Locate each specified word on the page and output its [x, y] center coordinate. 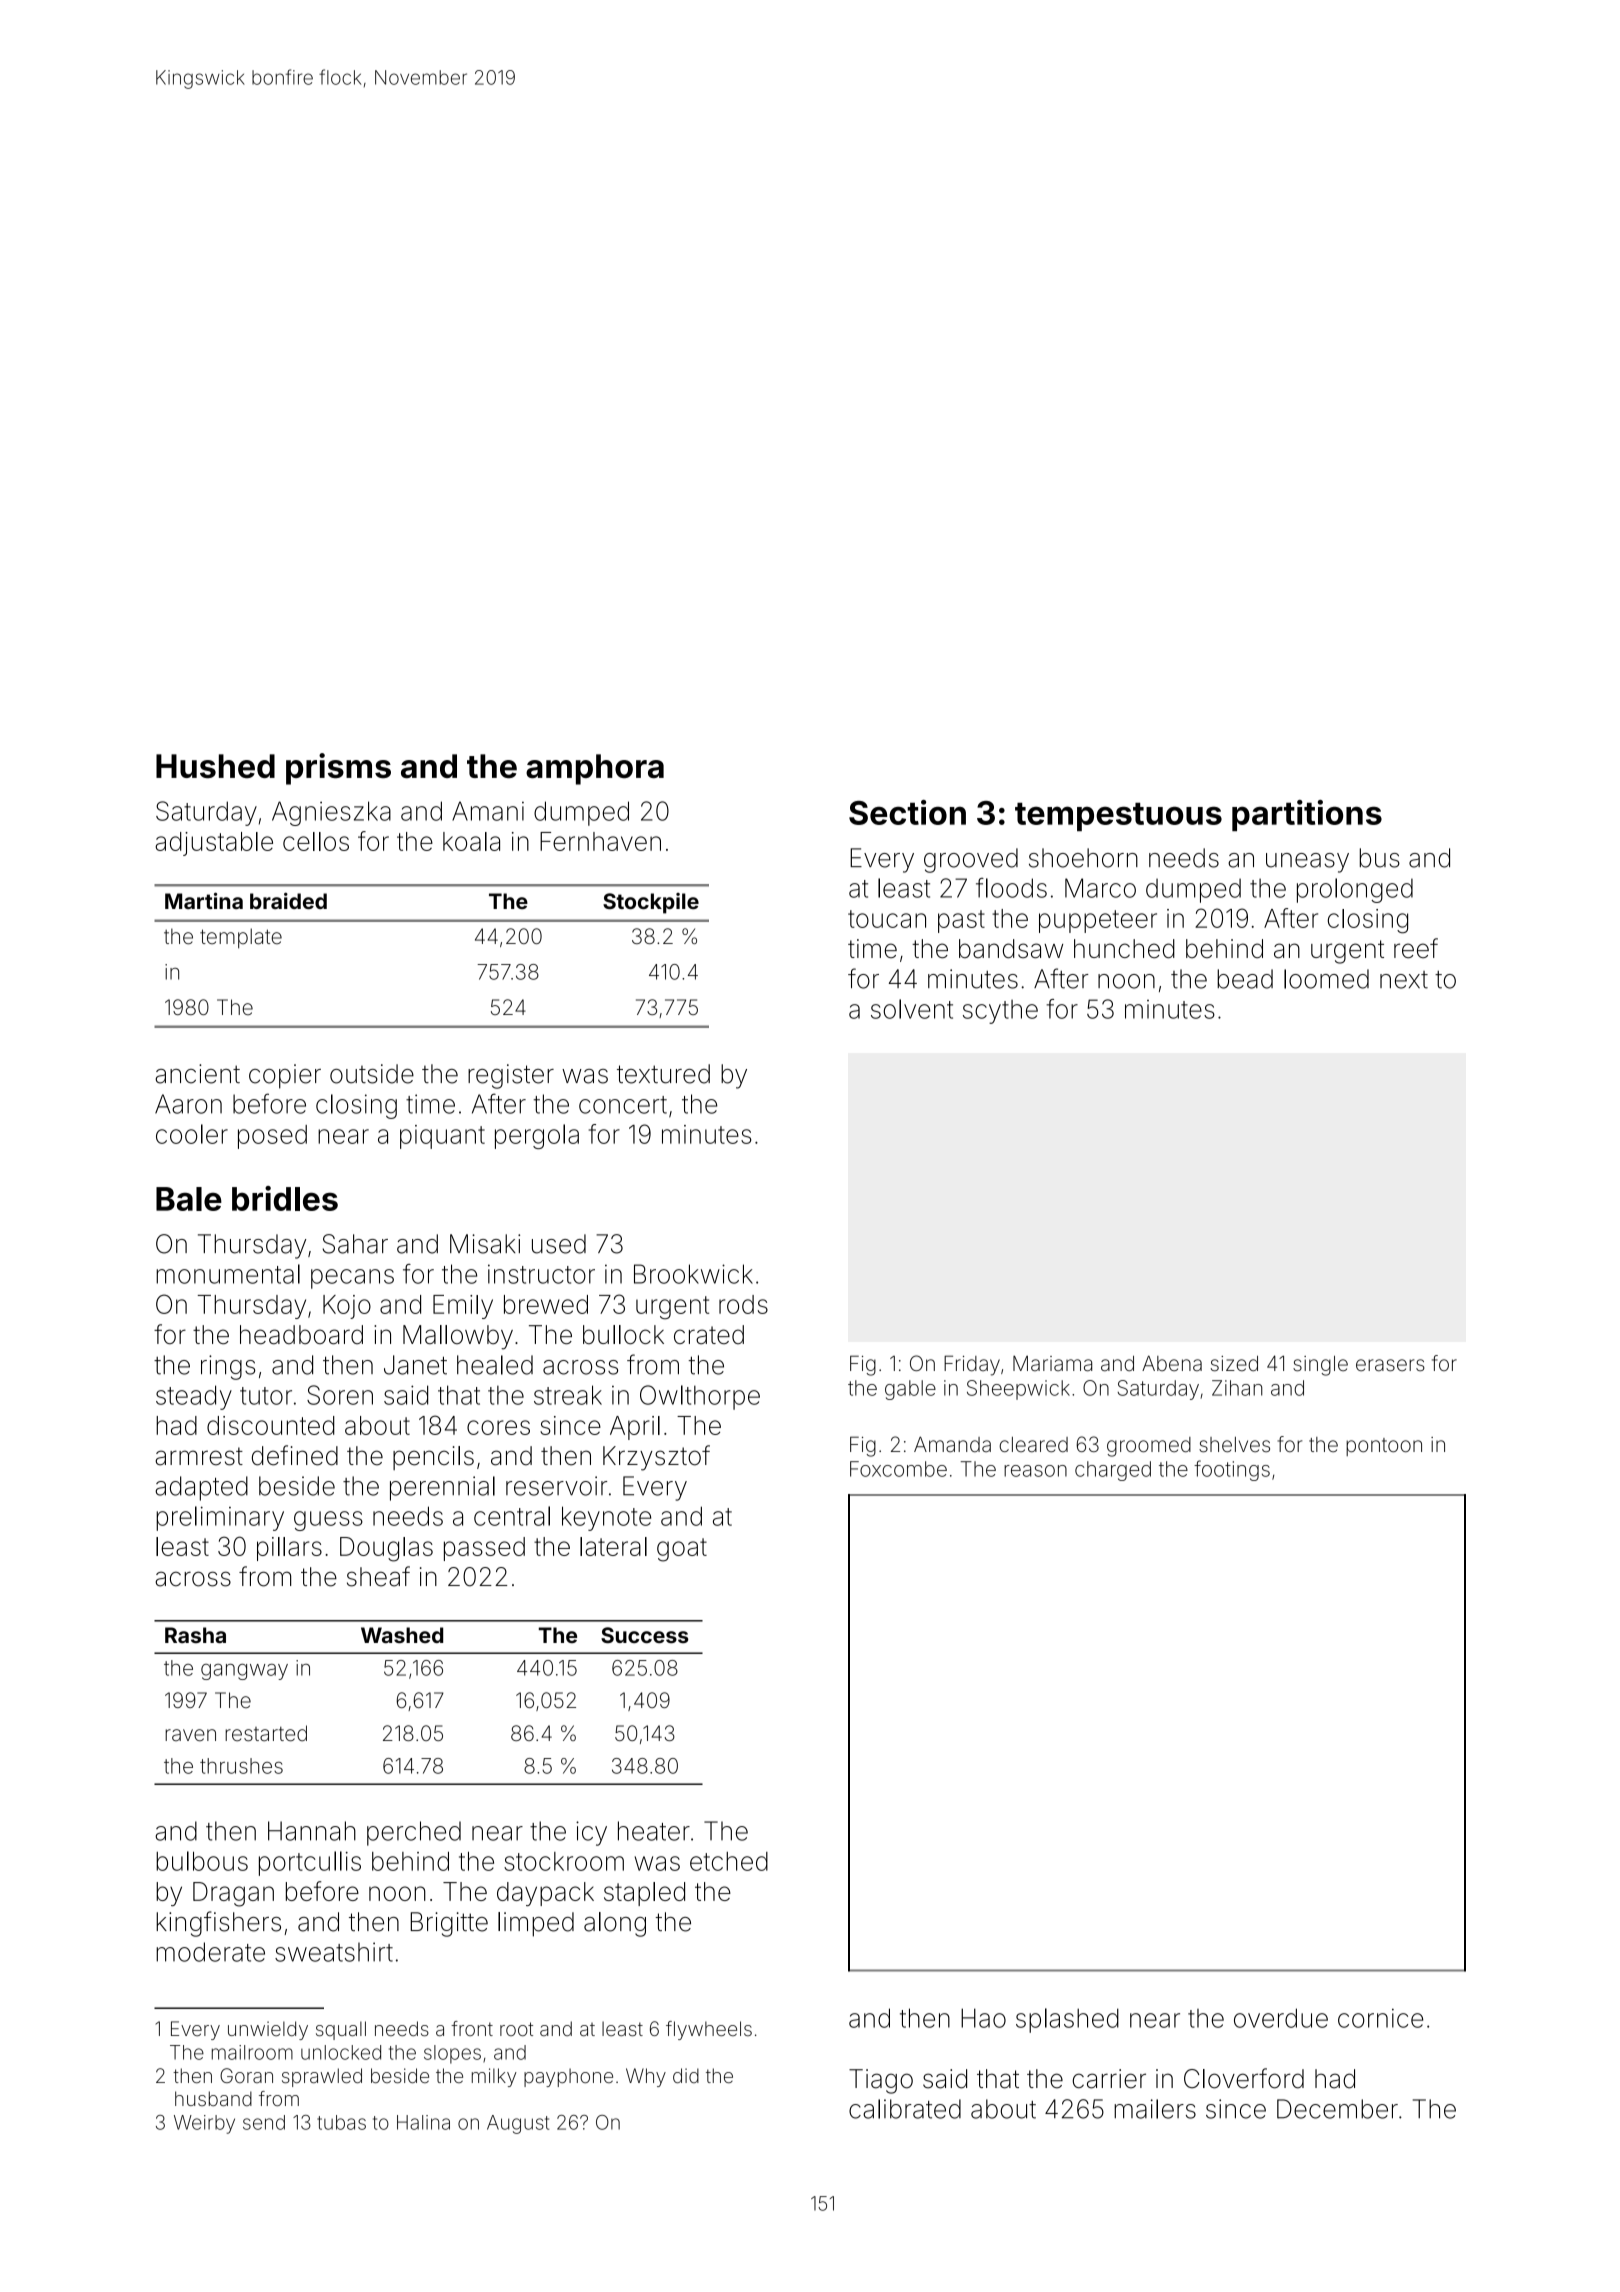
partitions [1307, 815]
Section [907, 812]
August [518, 2124]
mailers [1155, 2109]
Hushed [215, 766]
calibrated [905, 2109]
